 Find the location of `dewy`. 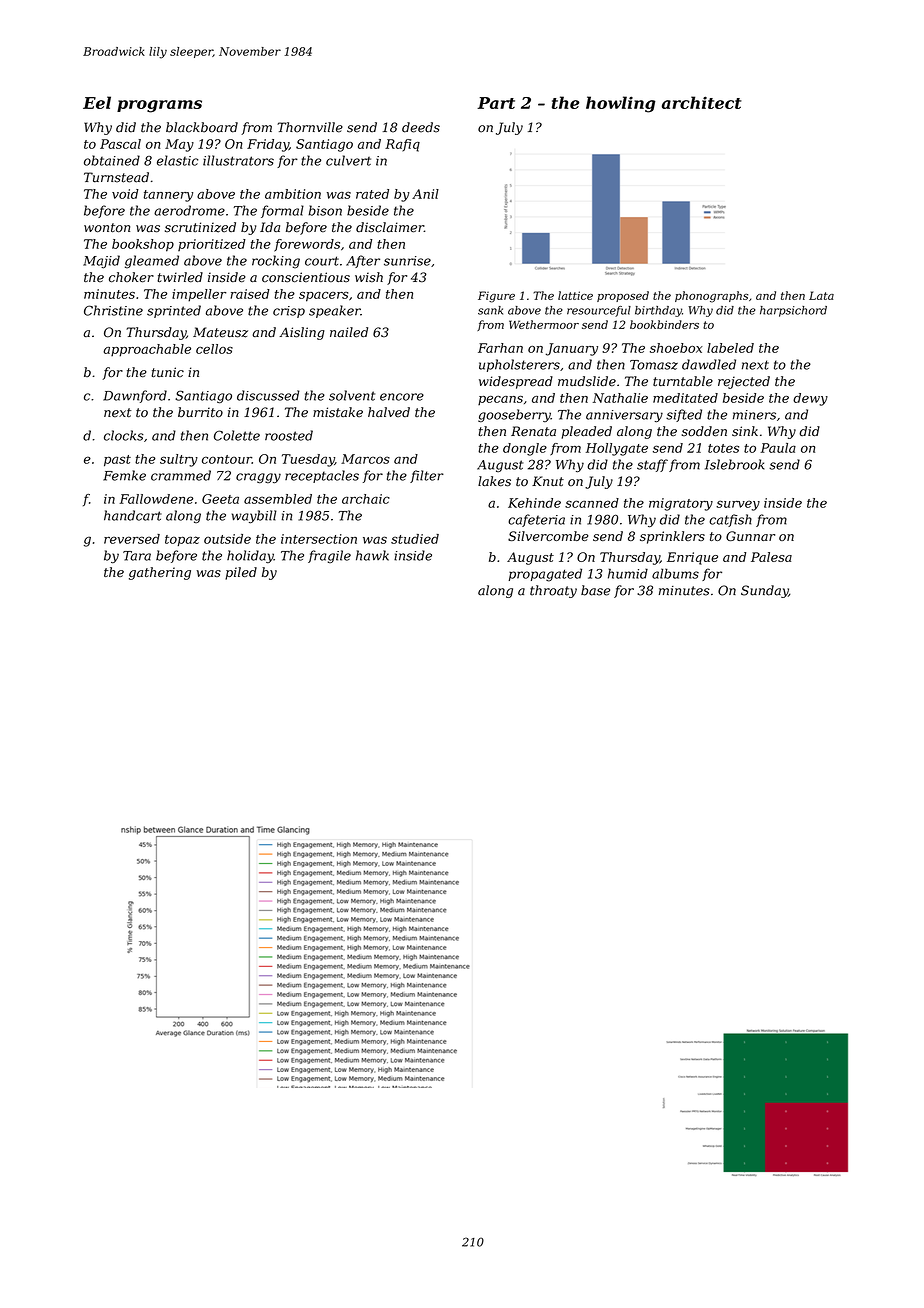

dewy is located at coordinates (810, 399).
